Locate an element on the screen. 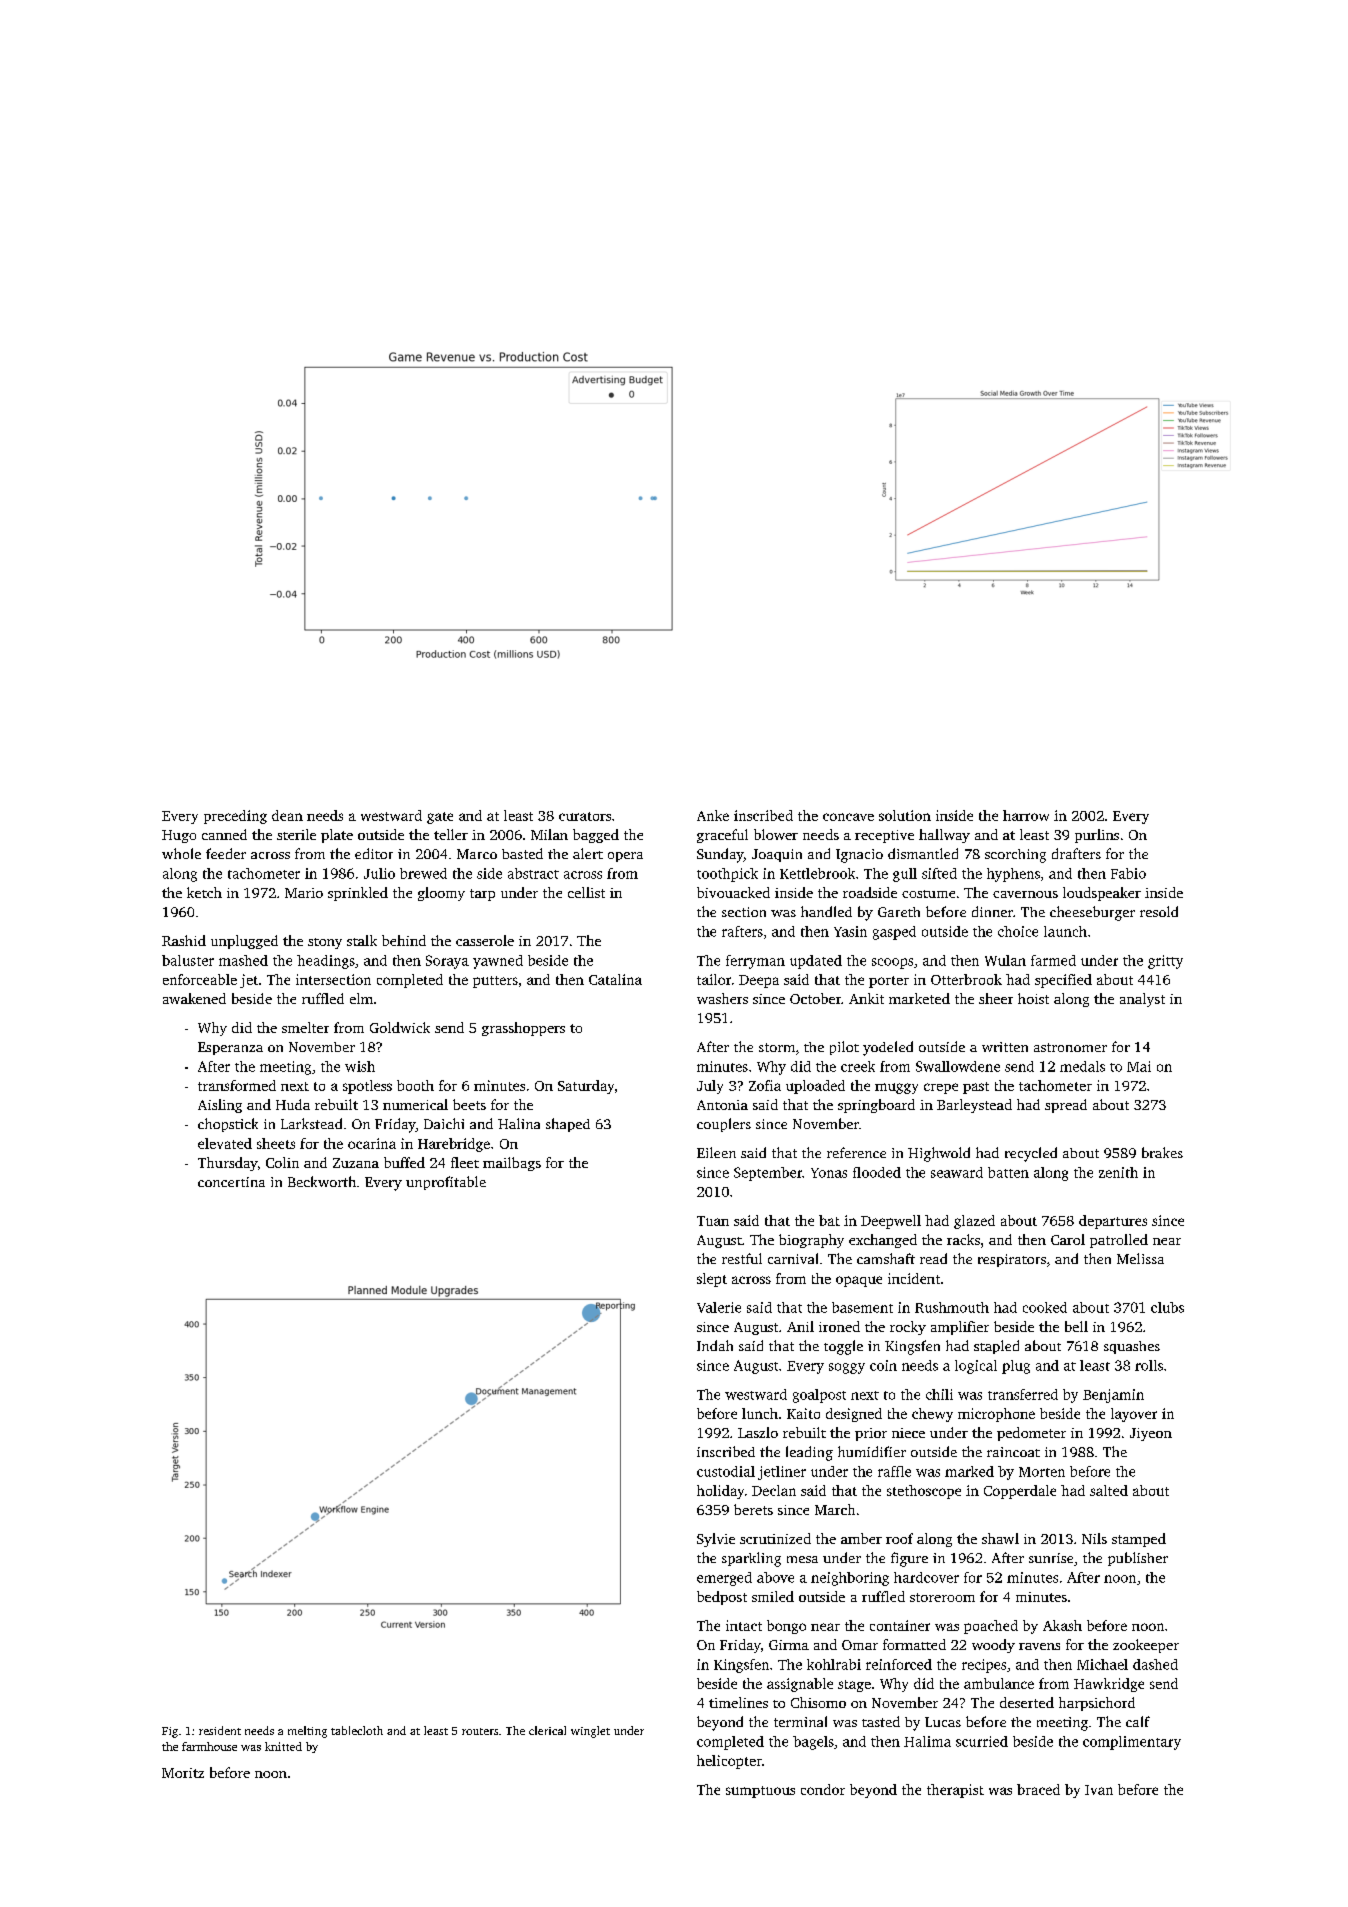 Image resolution: width=1348 pixels, height=1907 pixels. beets is located at coordinates (469, 1104).
